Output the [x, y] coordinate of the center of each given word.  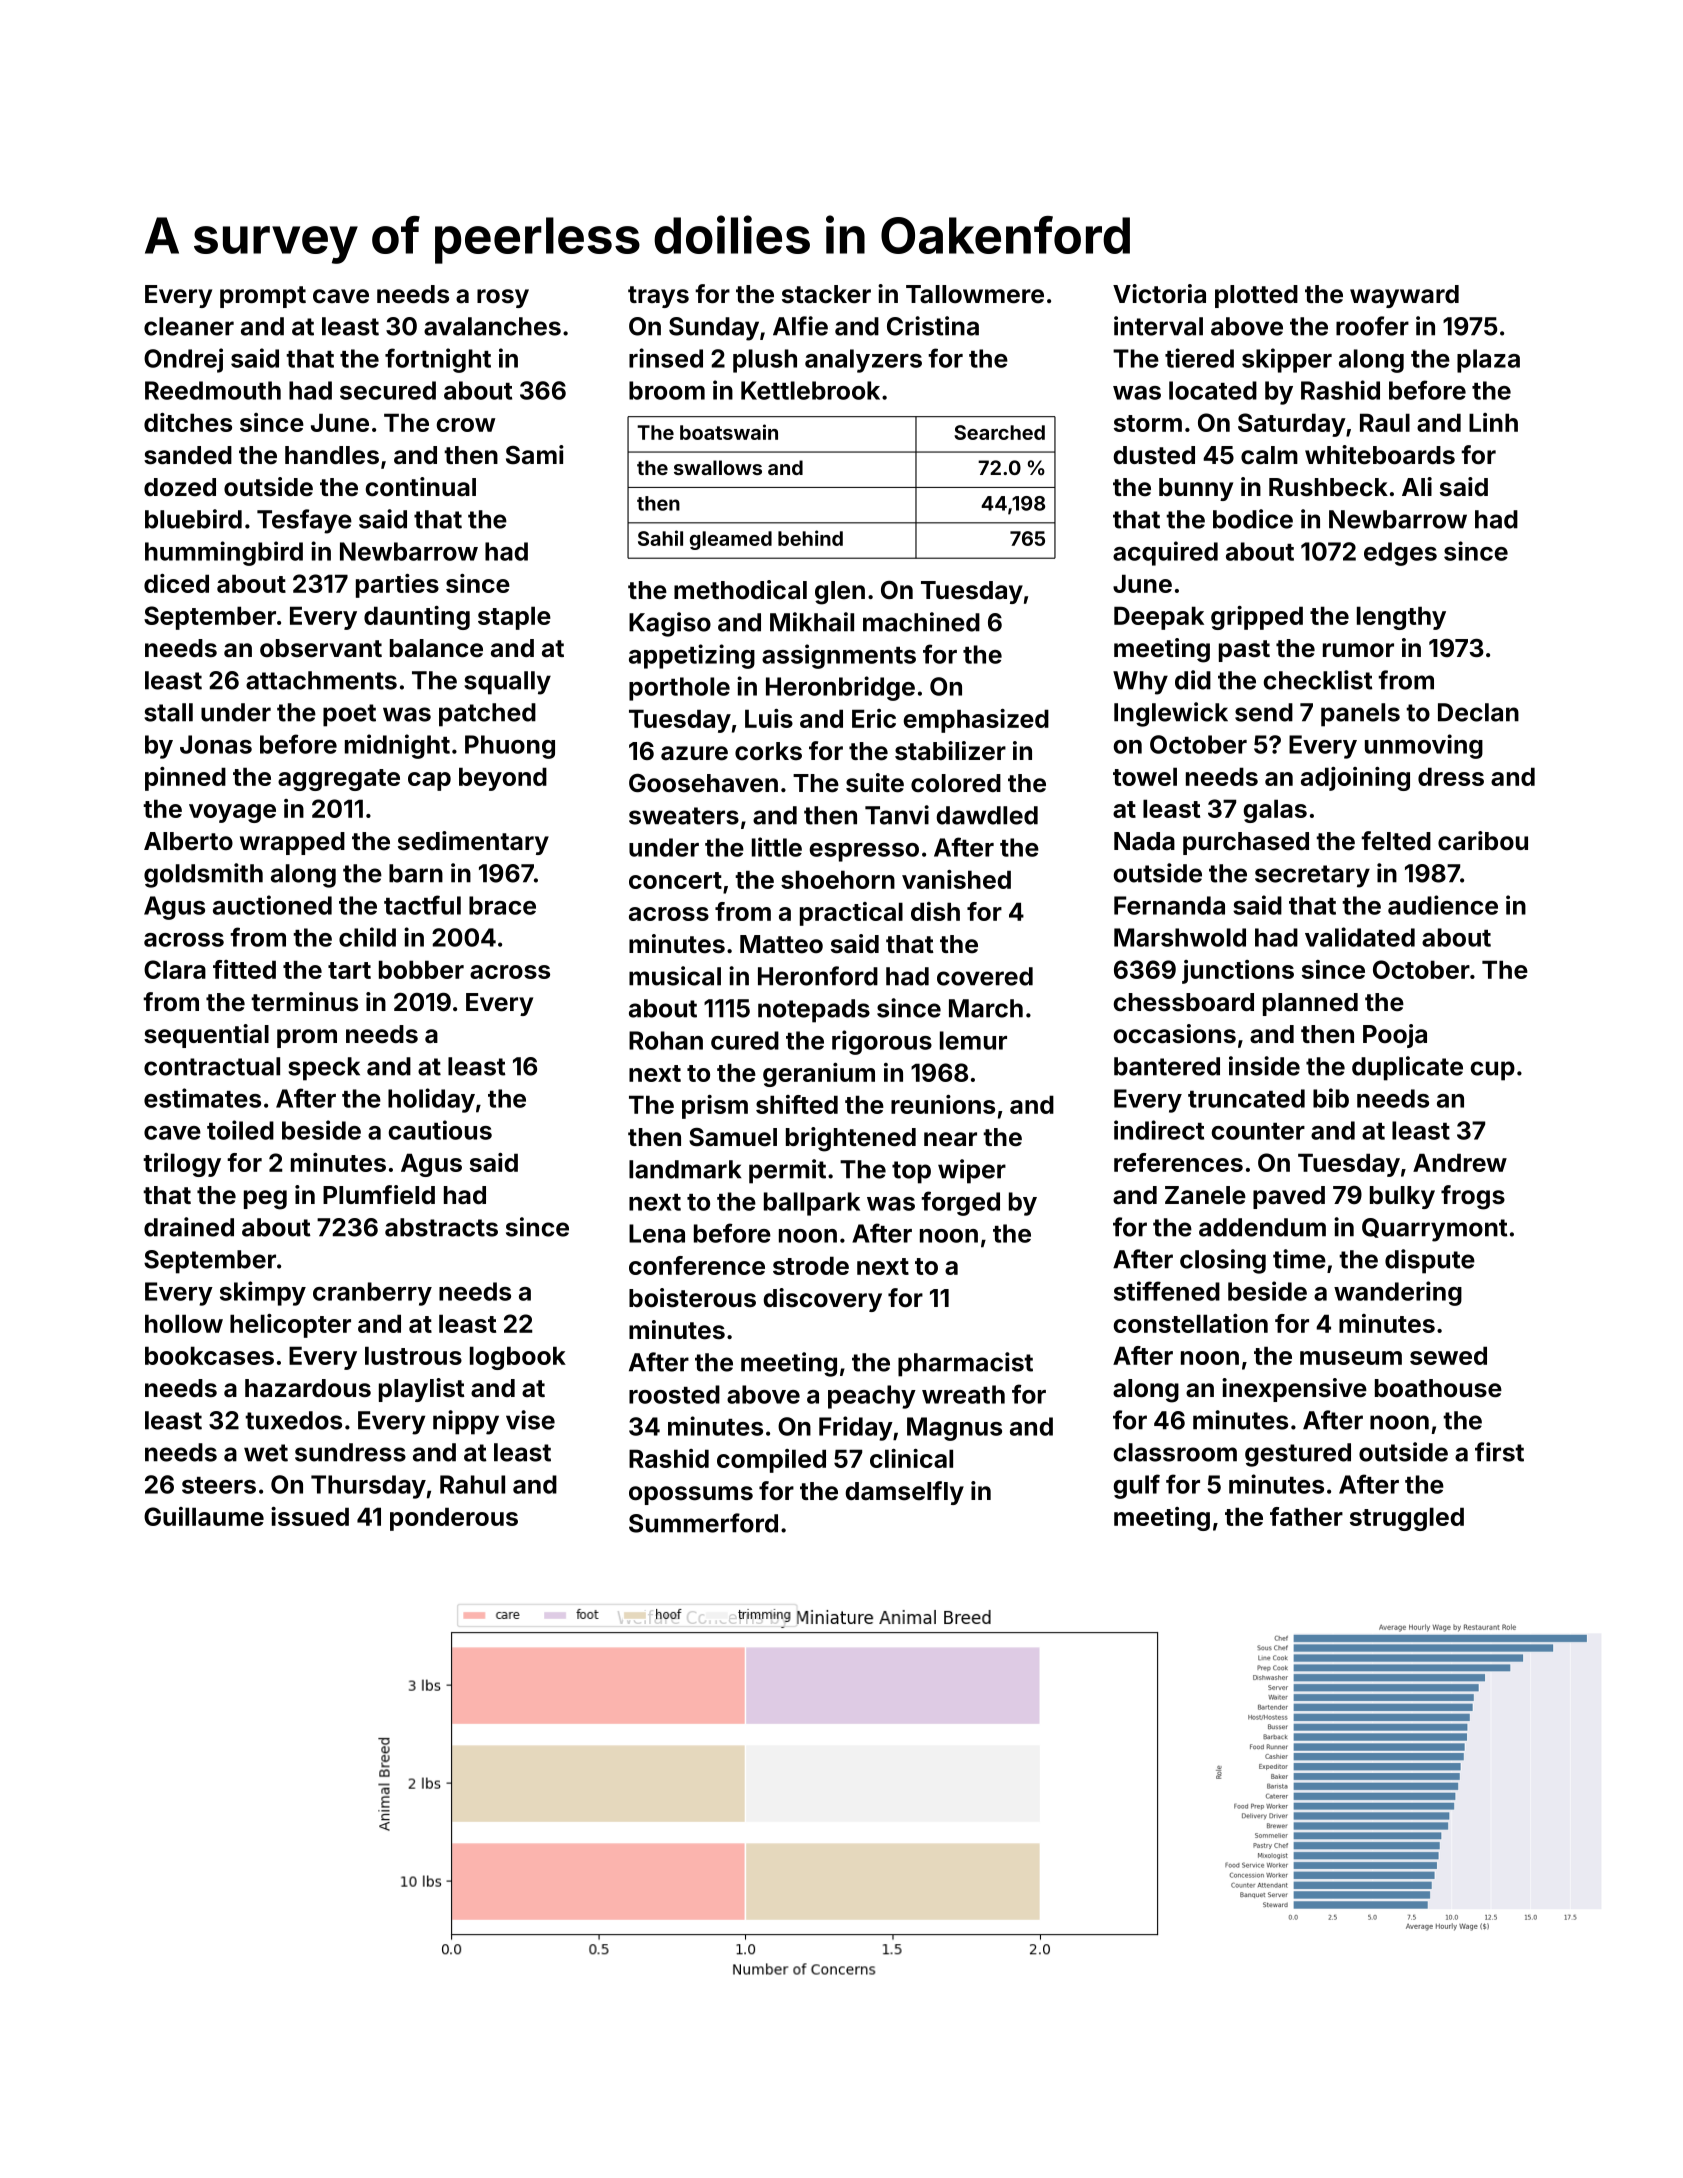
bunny [1196, 489]
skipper [1287, 360]
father [1306, 1516]
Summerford [703, 1523]
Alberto [188, 841]
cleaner [189, 326]
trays [658, 297]
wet [266, 1453]
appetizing [692, 656]
